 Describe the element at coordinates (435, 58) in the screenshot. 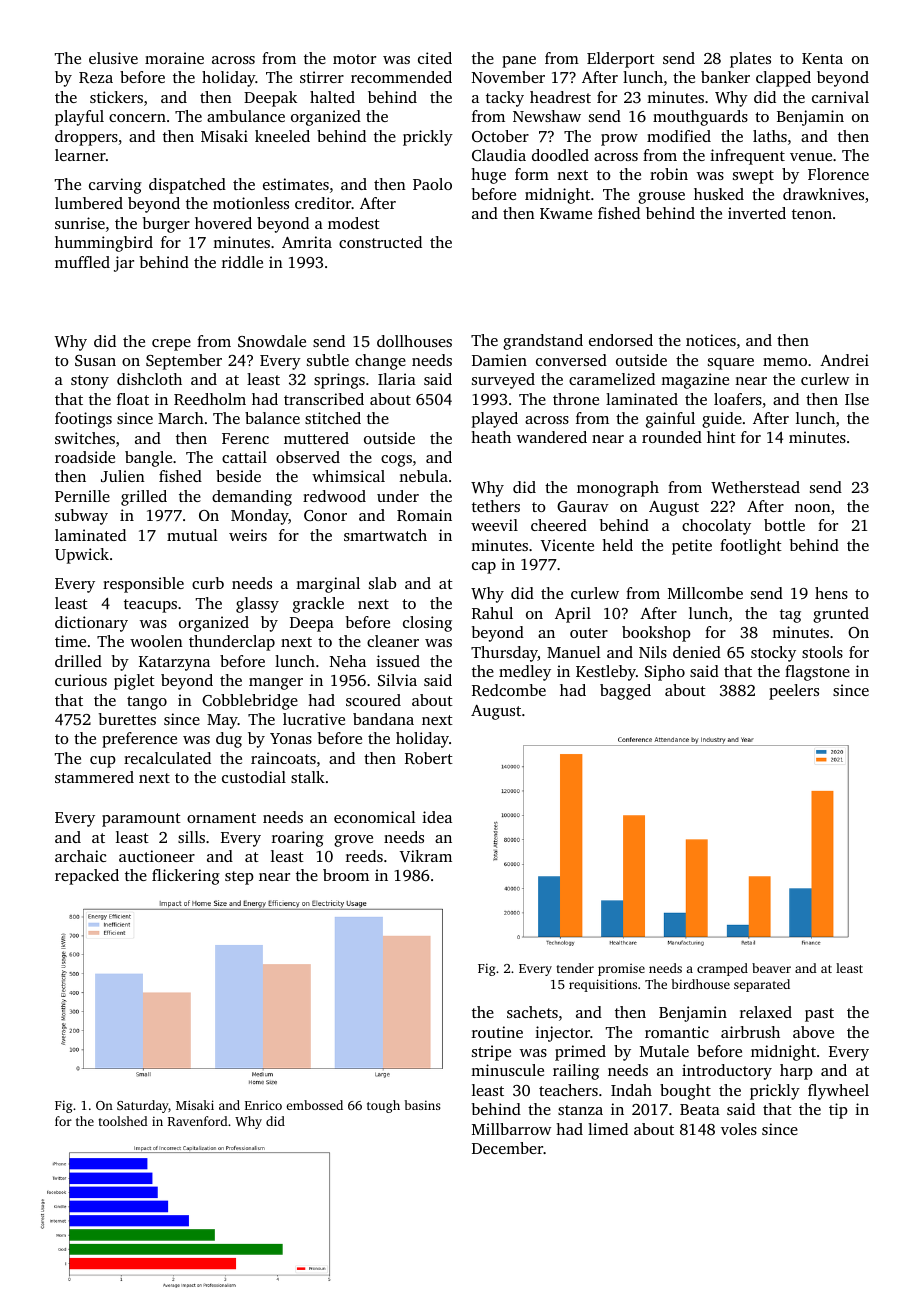

I see `cited` at that location.
